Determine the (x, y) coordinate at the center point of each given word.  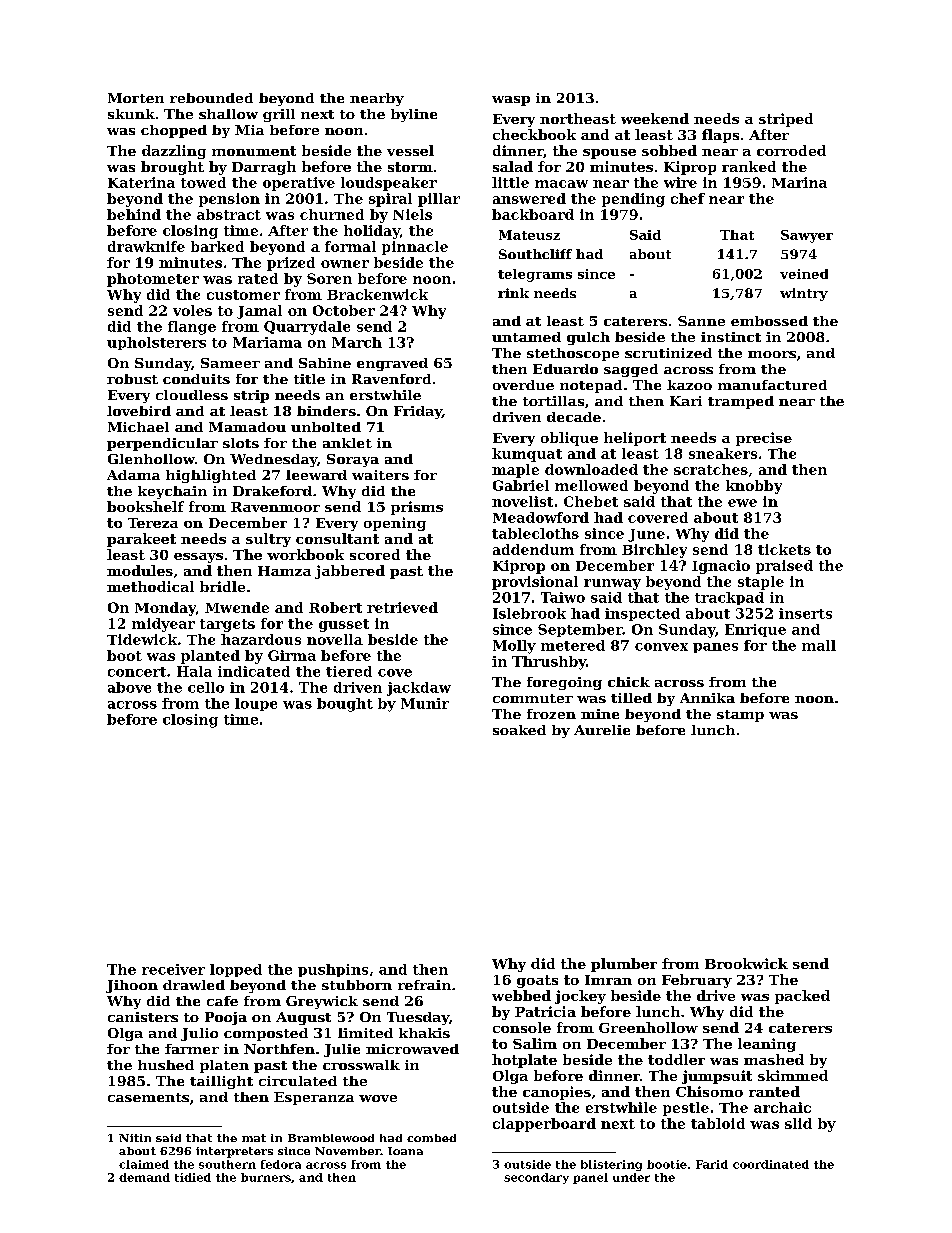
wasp (511, 101)
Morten (136, 98)
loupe (256, 704)
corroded (791, 150)
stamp (740, 716)
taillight (221, 1082)
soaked (519, 730)
